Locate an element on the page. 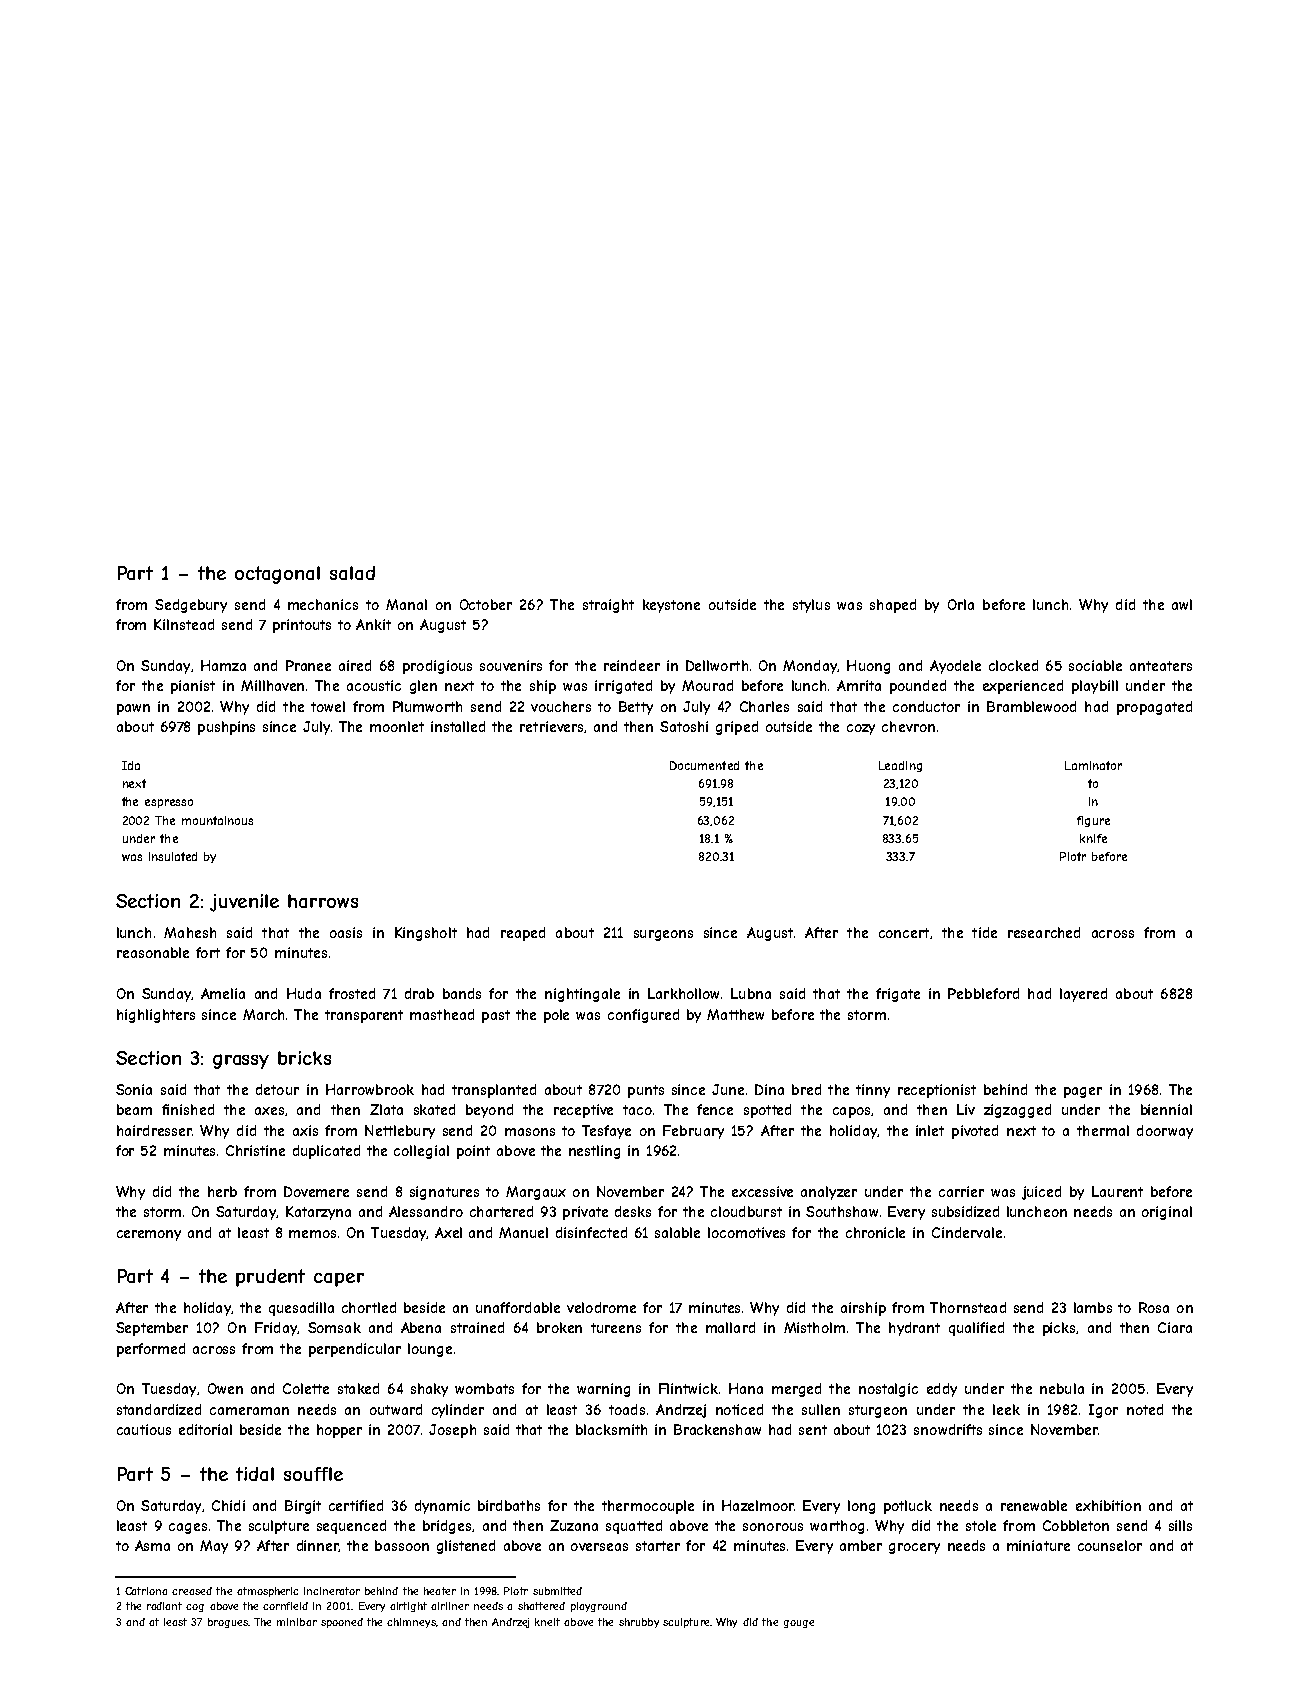 The height and width of the document is (1694, 1309). warning is located at coordinates (603, 1390).
